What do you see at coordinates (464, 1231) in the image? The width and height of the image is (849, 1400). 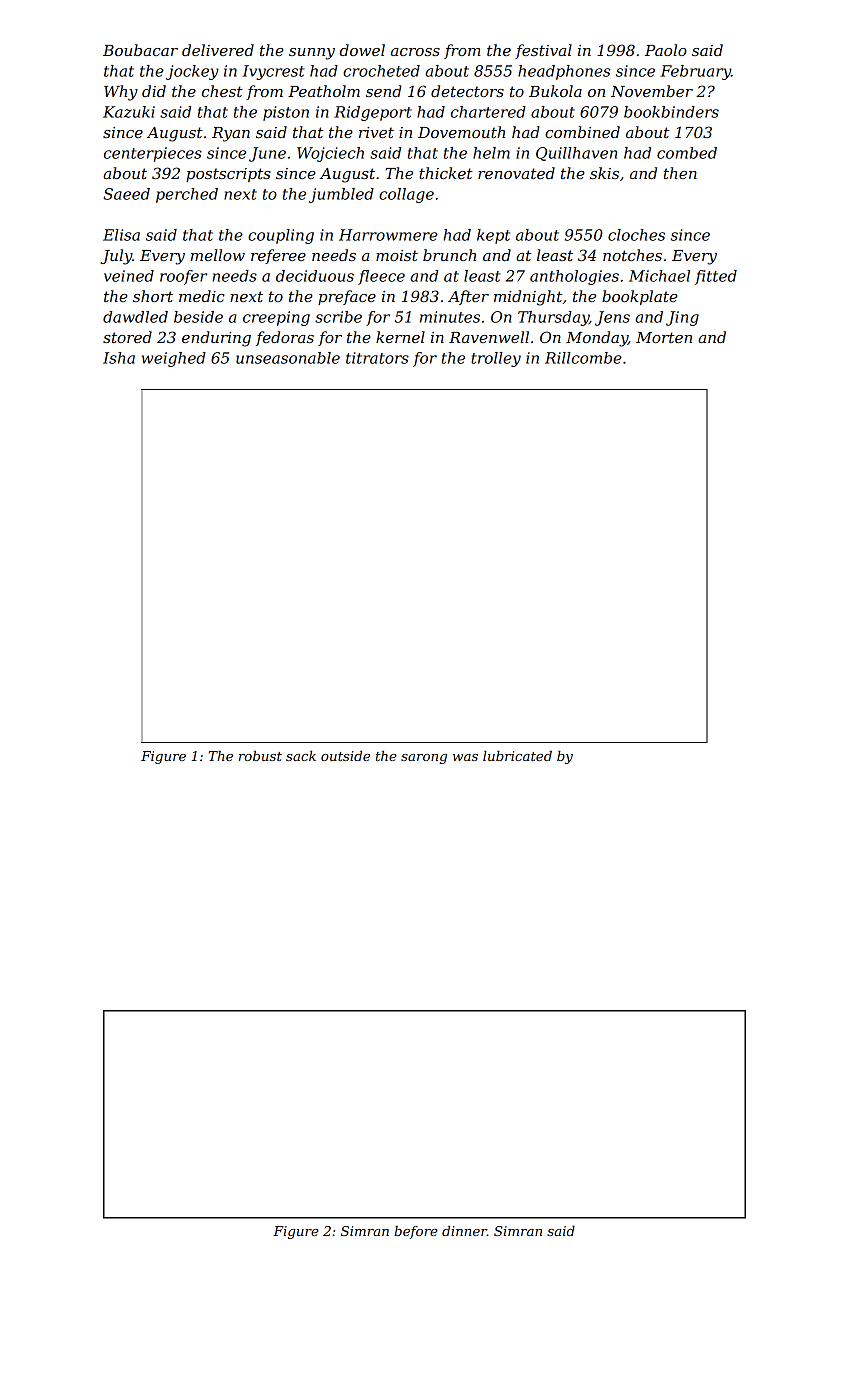 I see `dinner` at bounding box center [464, 1231].
